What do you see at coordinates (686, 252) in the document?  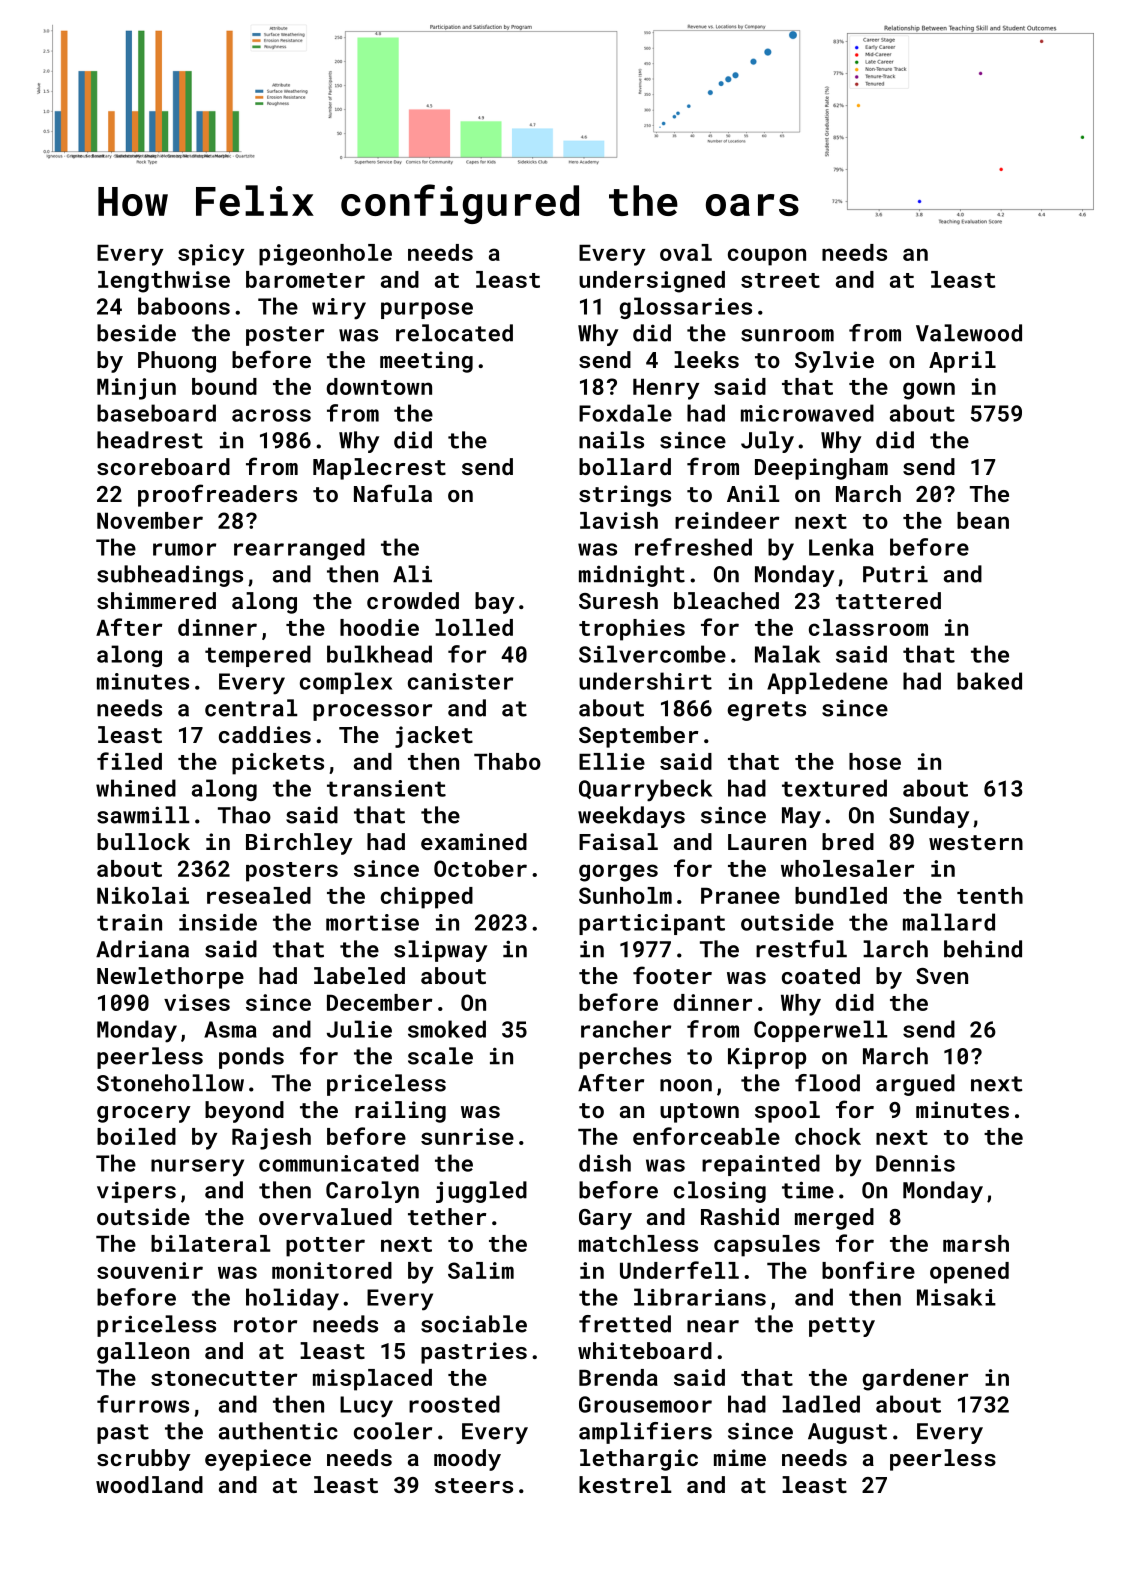 I see `oval` at bounding box center [686, 252].
